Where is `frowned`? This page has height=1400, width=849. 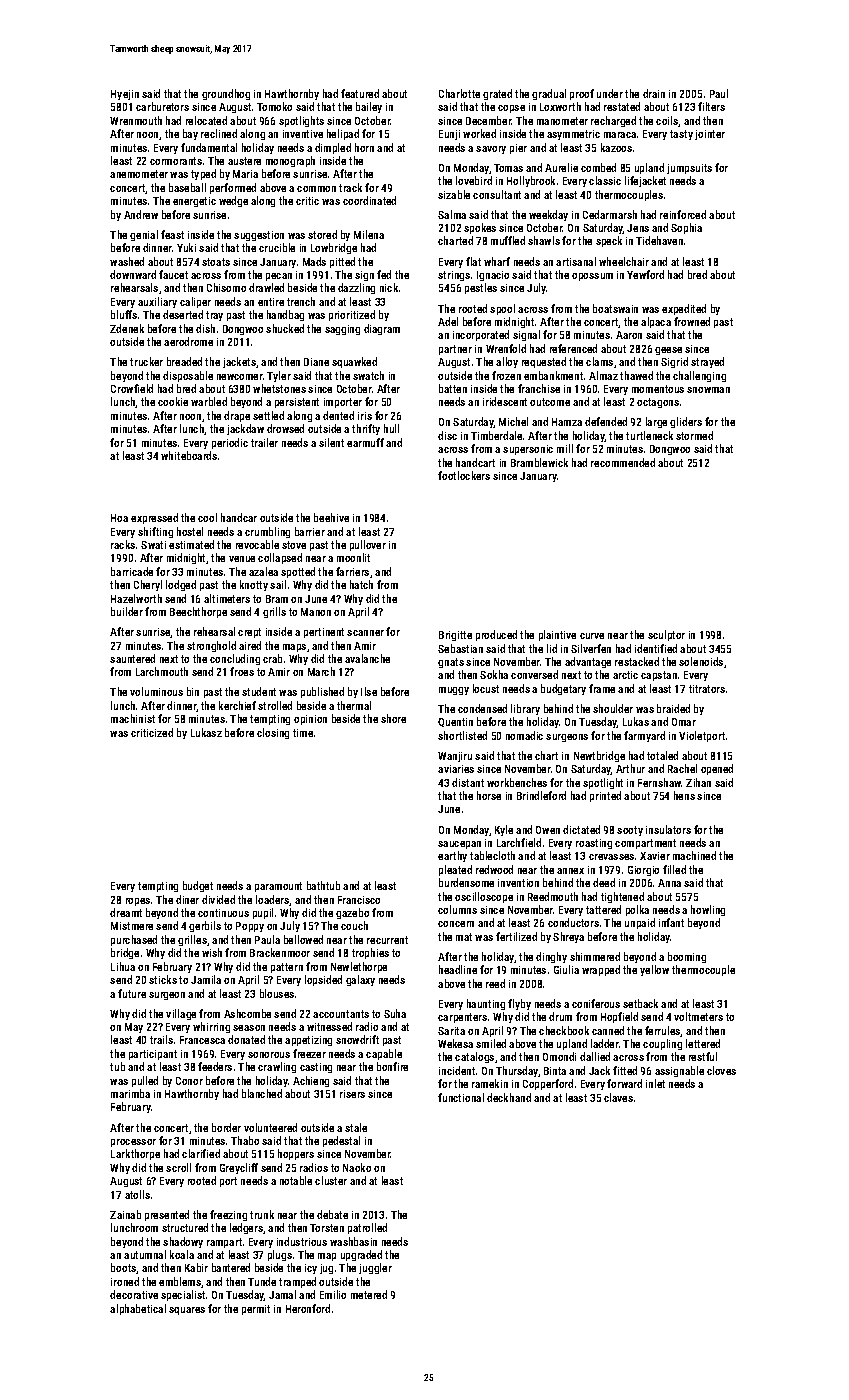
frowned is located at coordinates (692, 321).
